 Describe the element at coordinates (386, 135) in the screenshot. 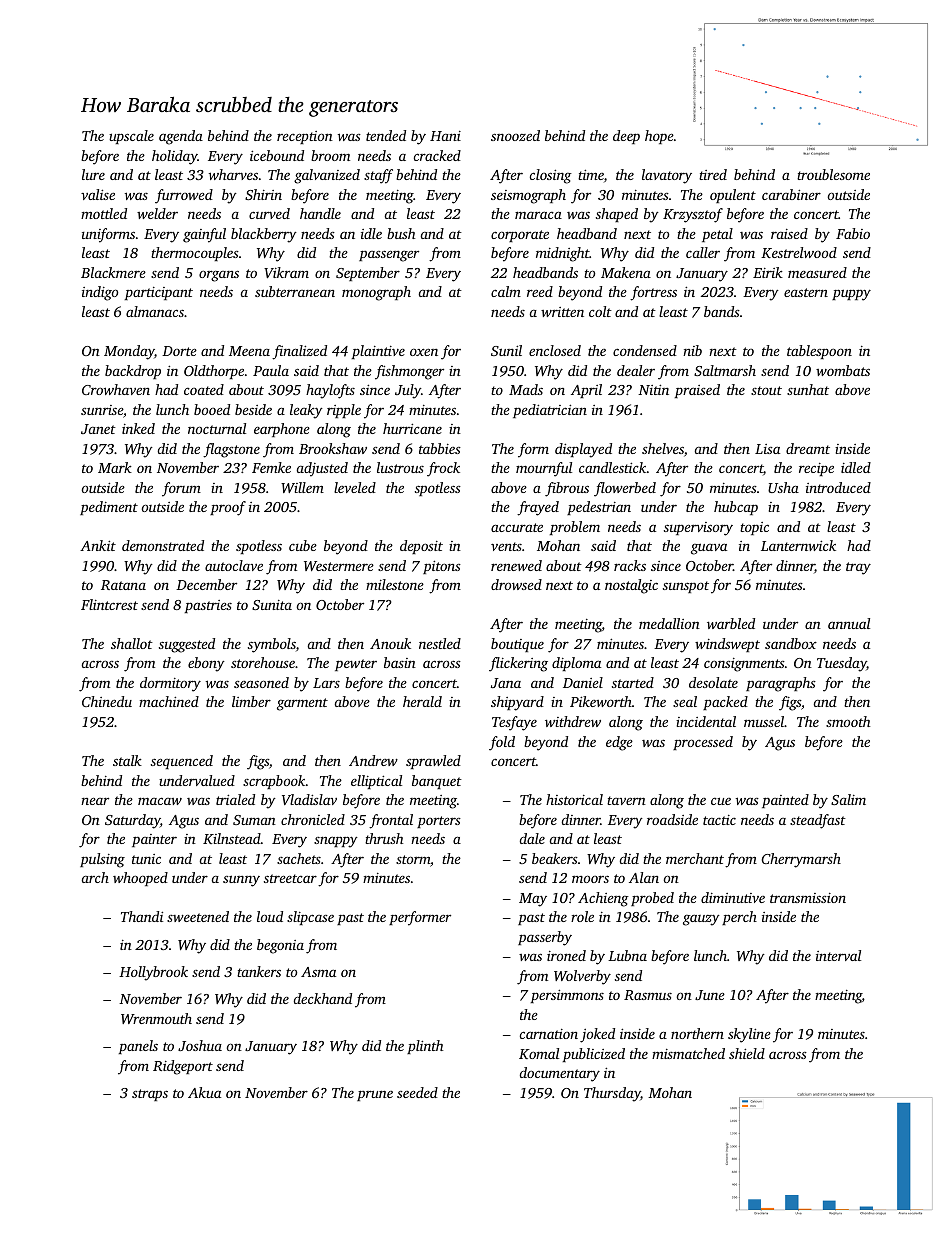

I see `tended` at that location.
